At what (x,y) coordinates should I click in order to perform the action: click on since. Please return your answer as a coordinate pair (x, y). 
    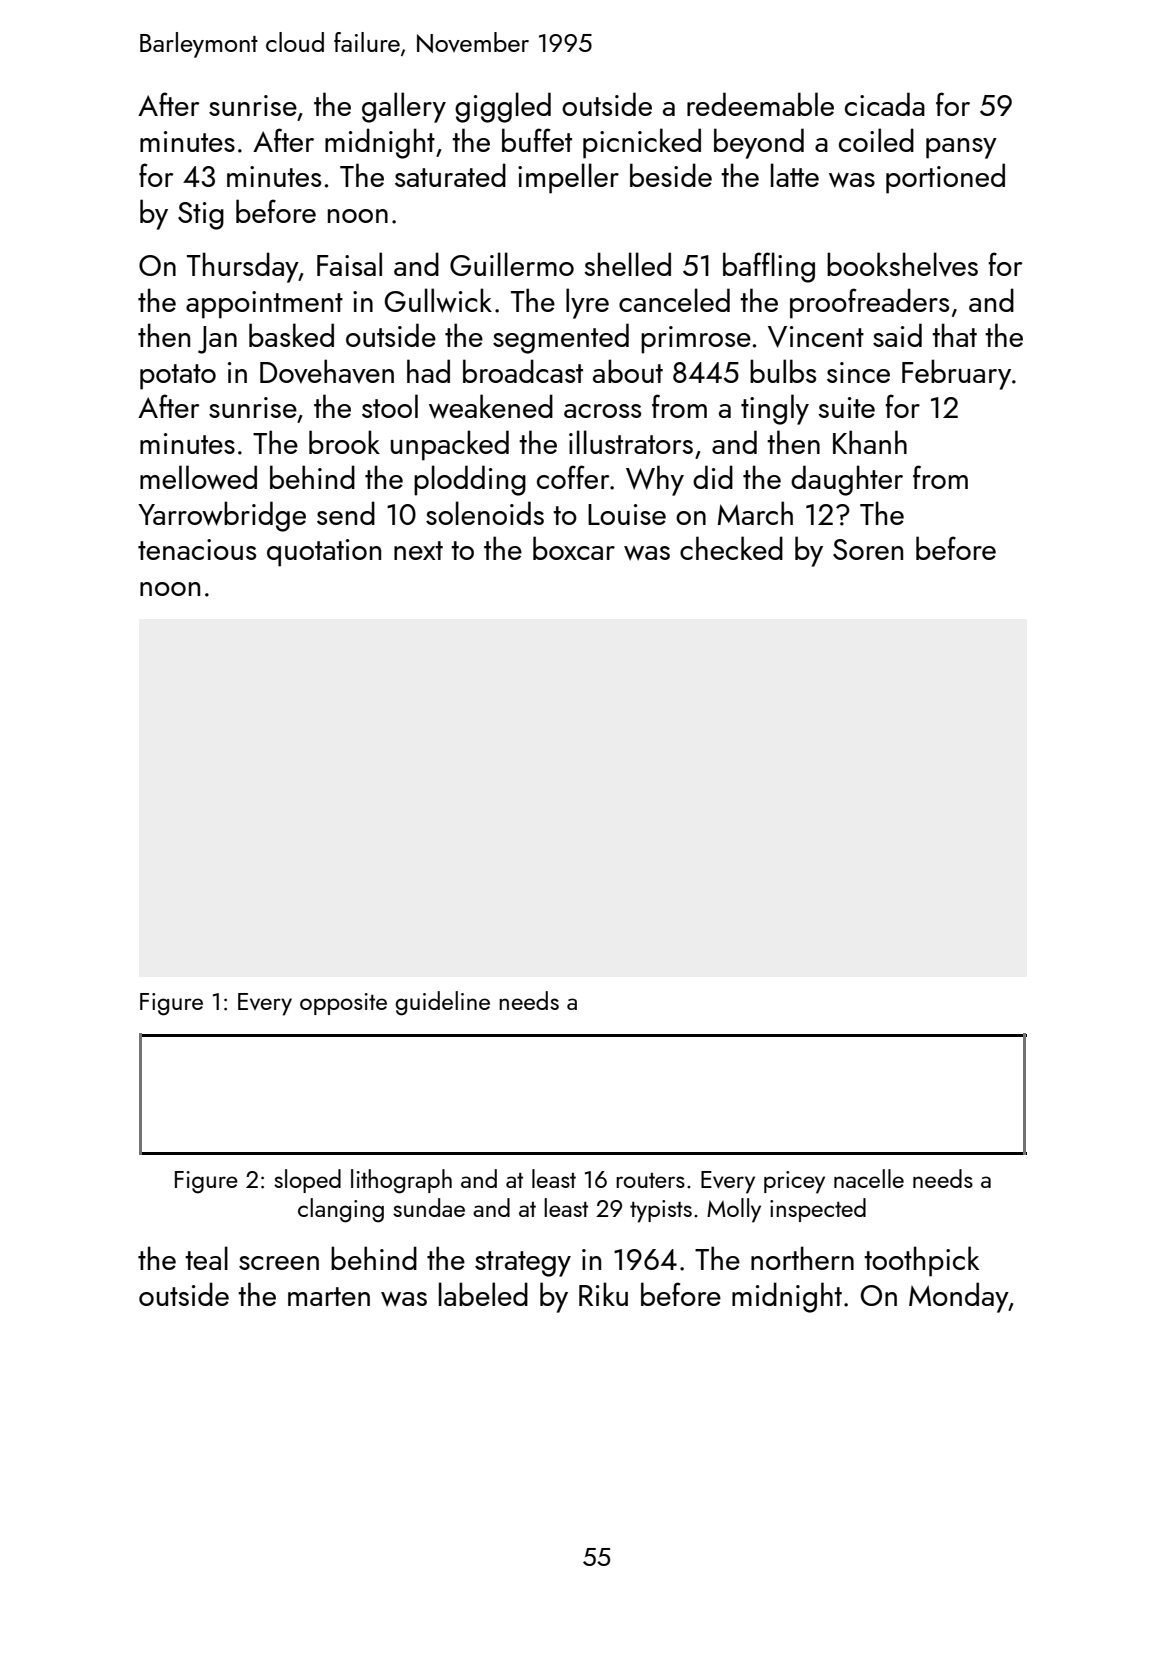
    Looking at the image, I should click on (858, 372).
